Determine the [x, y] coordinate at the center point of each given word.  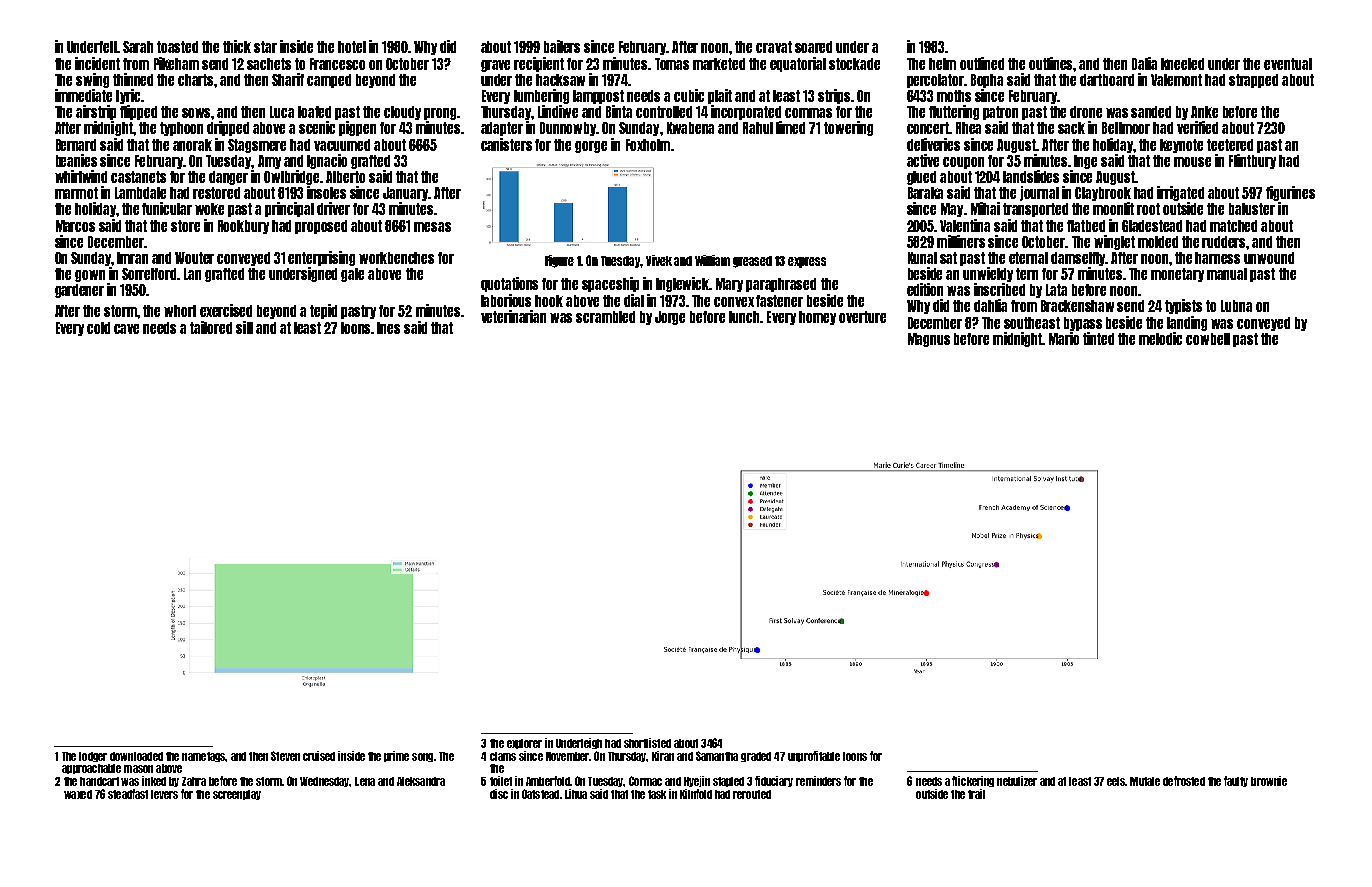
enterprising [321, 258]
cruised [319, 756]
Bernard [76, 145]
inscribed [999, 289]
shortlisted [647, 743]
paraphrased [781, 285]
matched [1233, 226]
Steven [285, 756]
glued [921, 178]
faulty [1236, 781]
